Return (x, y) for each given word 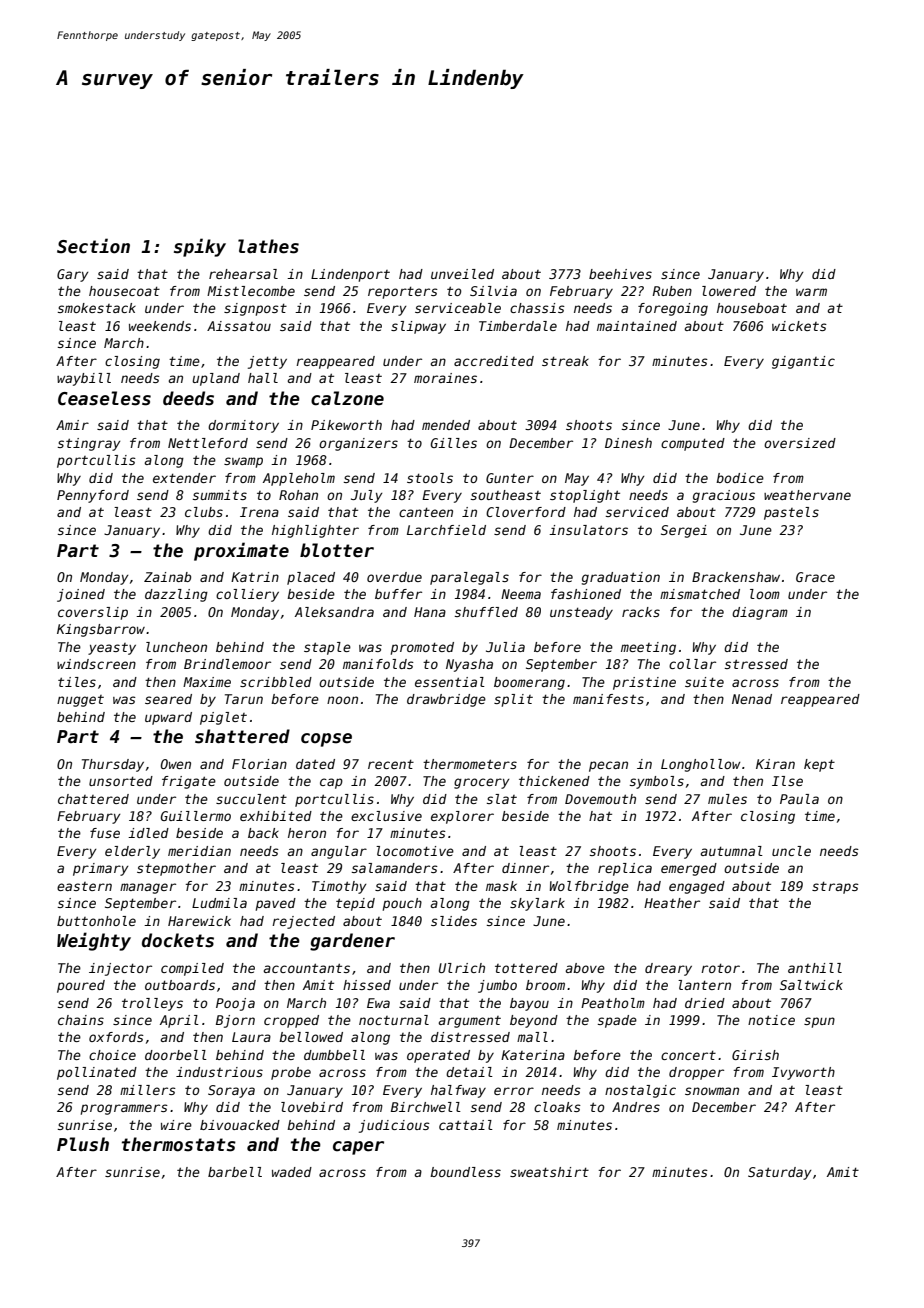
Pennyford (93, 496)
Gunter (510, 478)
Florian (259, 764)
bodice (740, 478)
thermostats (179, 1144)
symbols (657, 782)
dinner (525, 868)
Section (93, 246)
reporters (403, 292)
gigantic (803, 362)
